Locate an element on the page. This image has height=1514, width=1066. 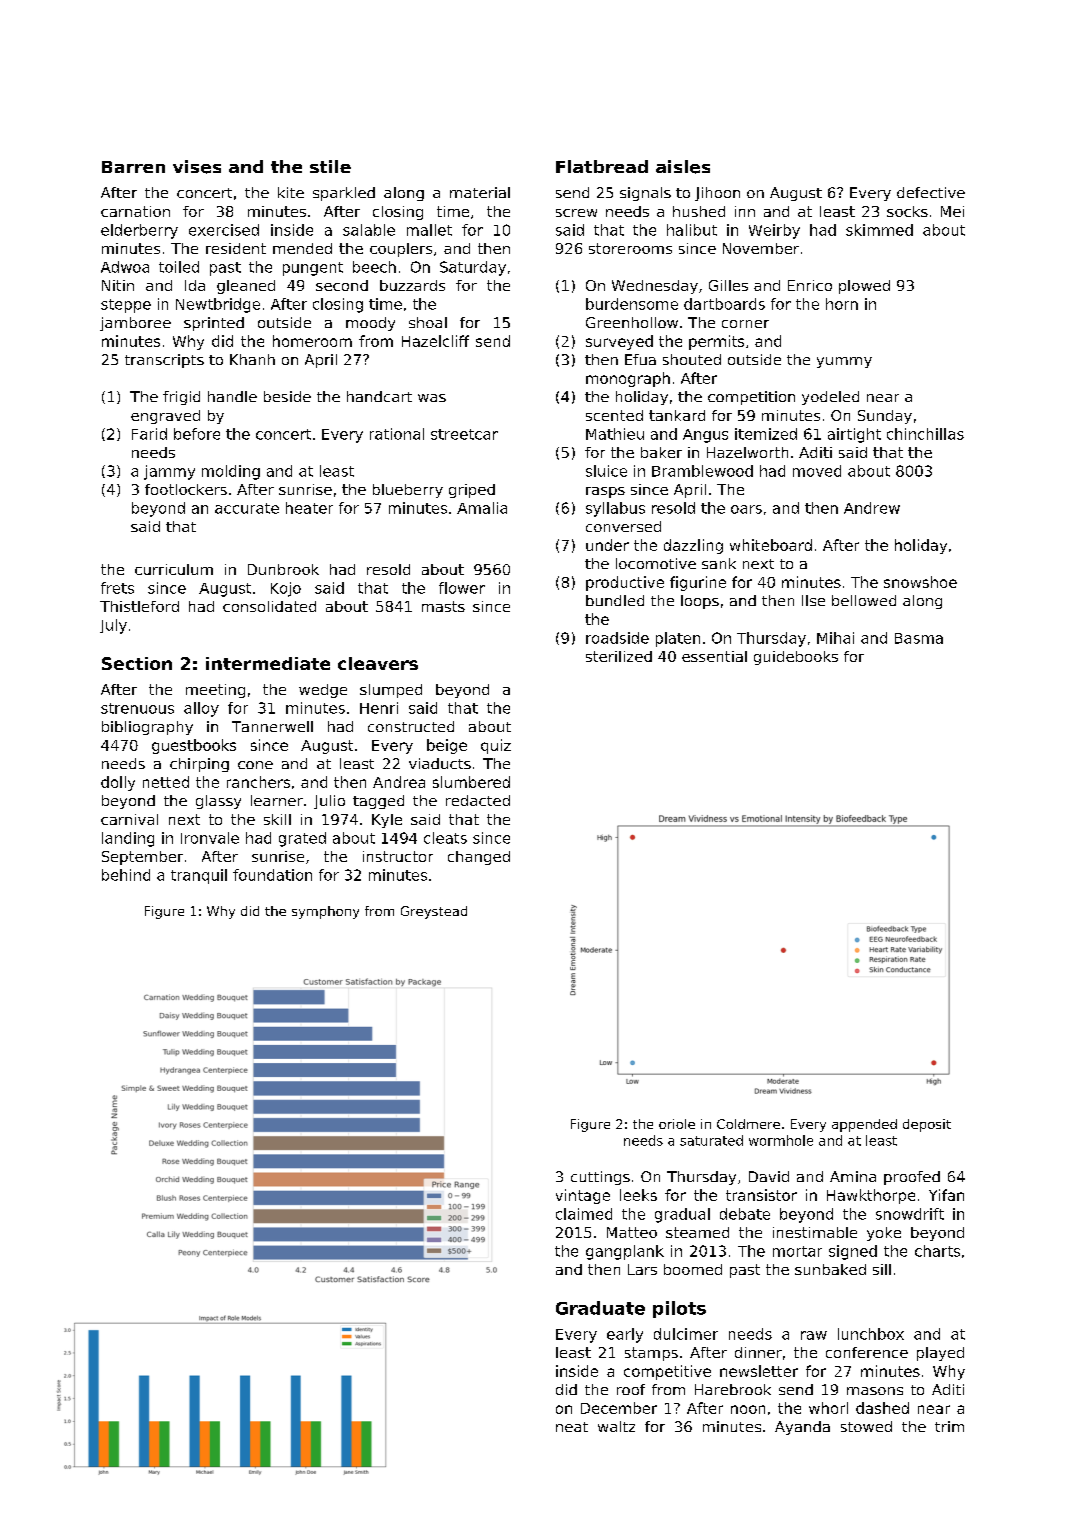
neat is located at coordinates (572, 1427).
